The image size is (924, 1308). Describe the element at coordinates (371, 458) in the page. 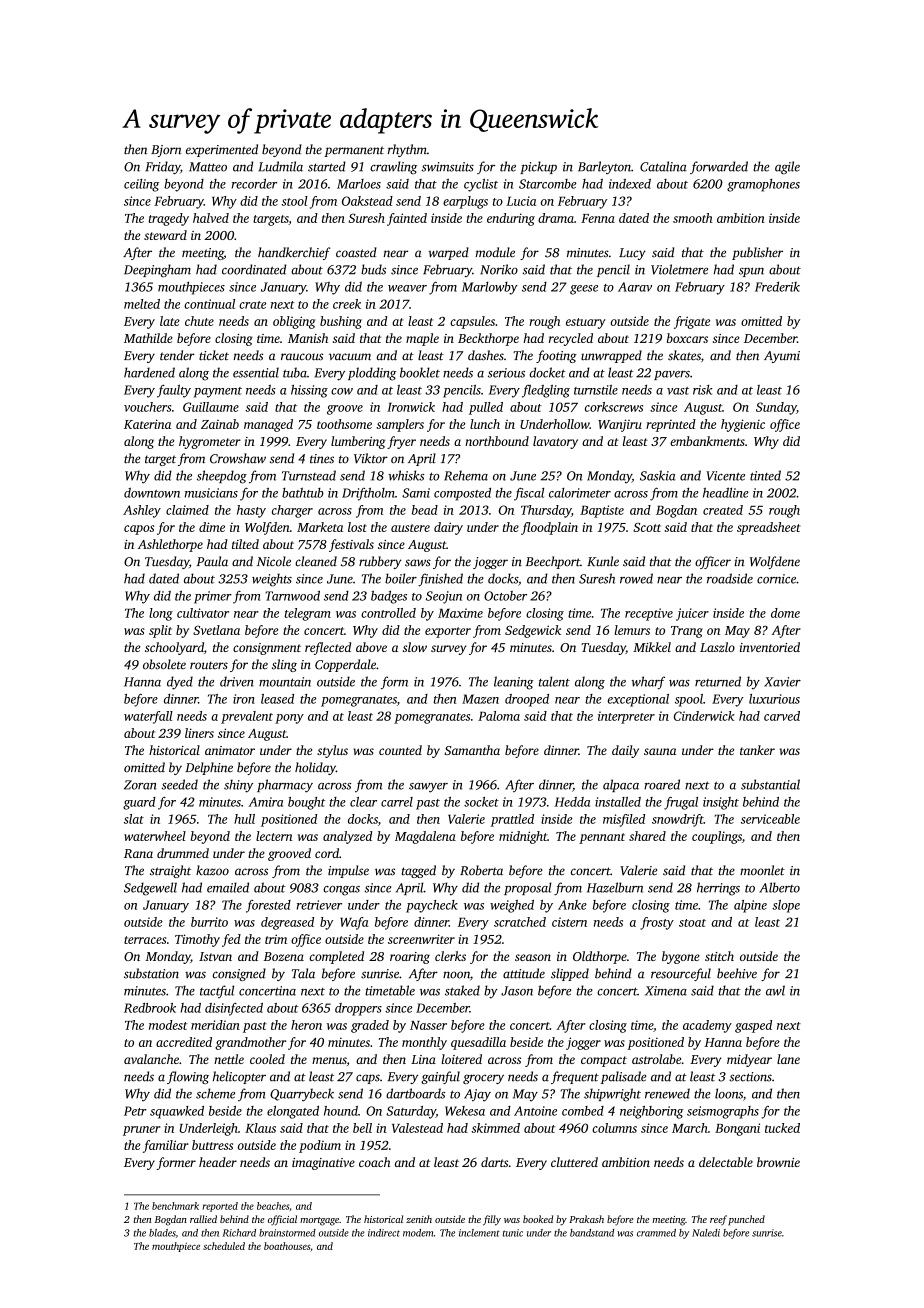

I see `Viktor` at that location.
